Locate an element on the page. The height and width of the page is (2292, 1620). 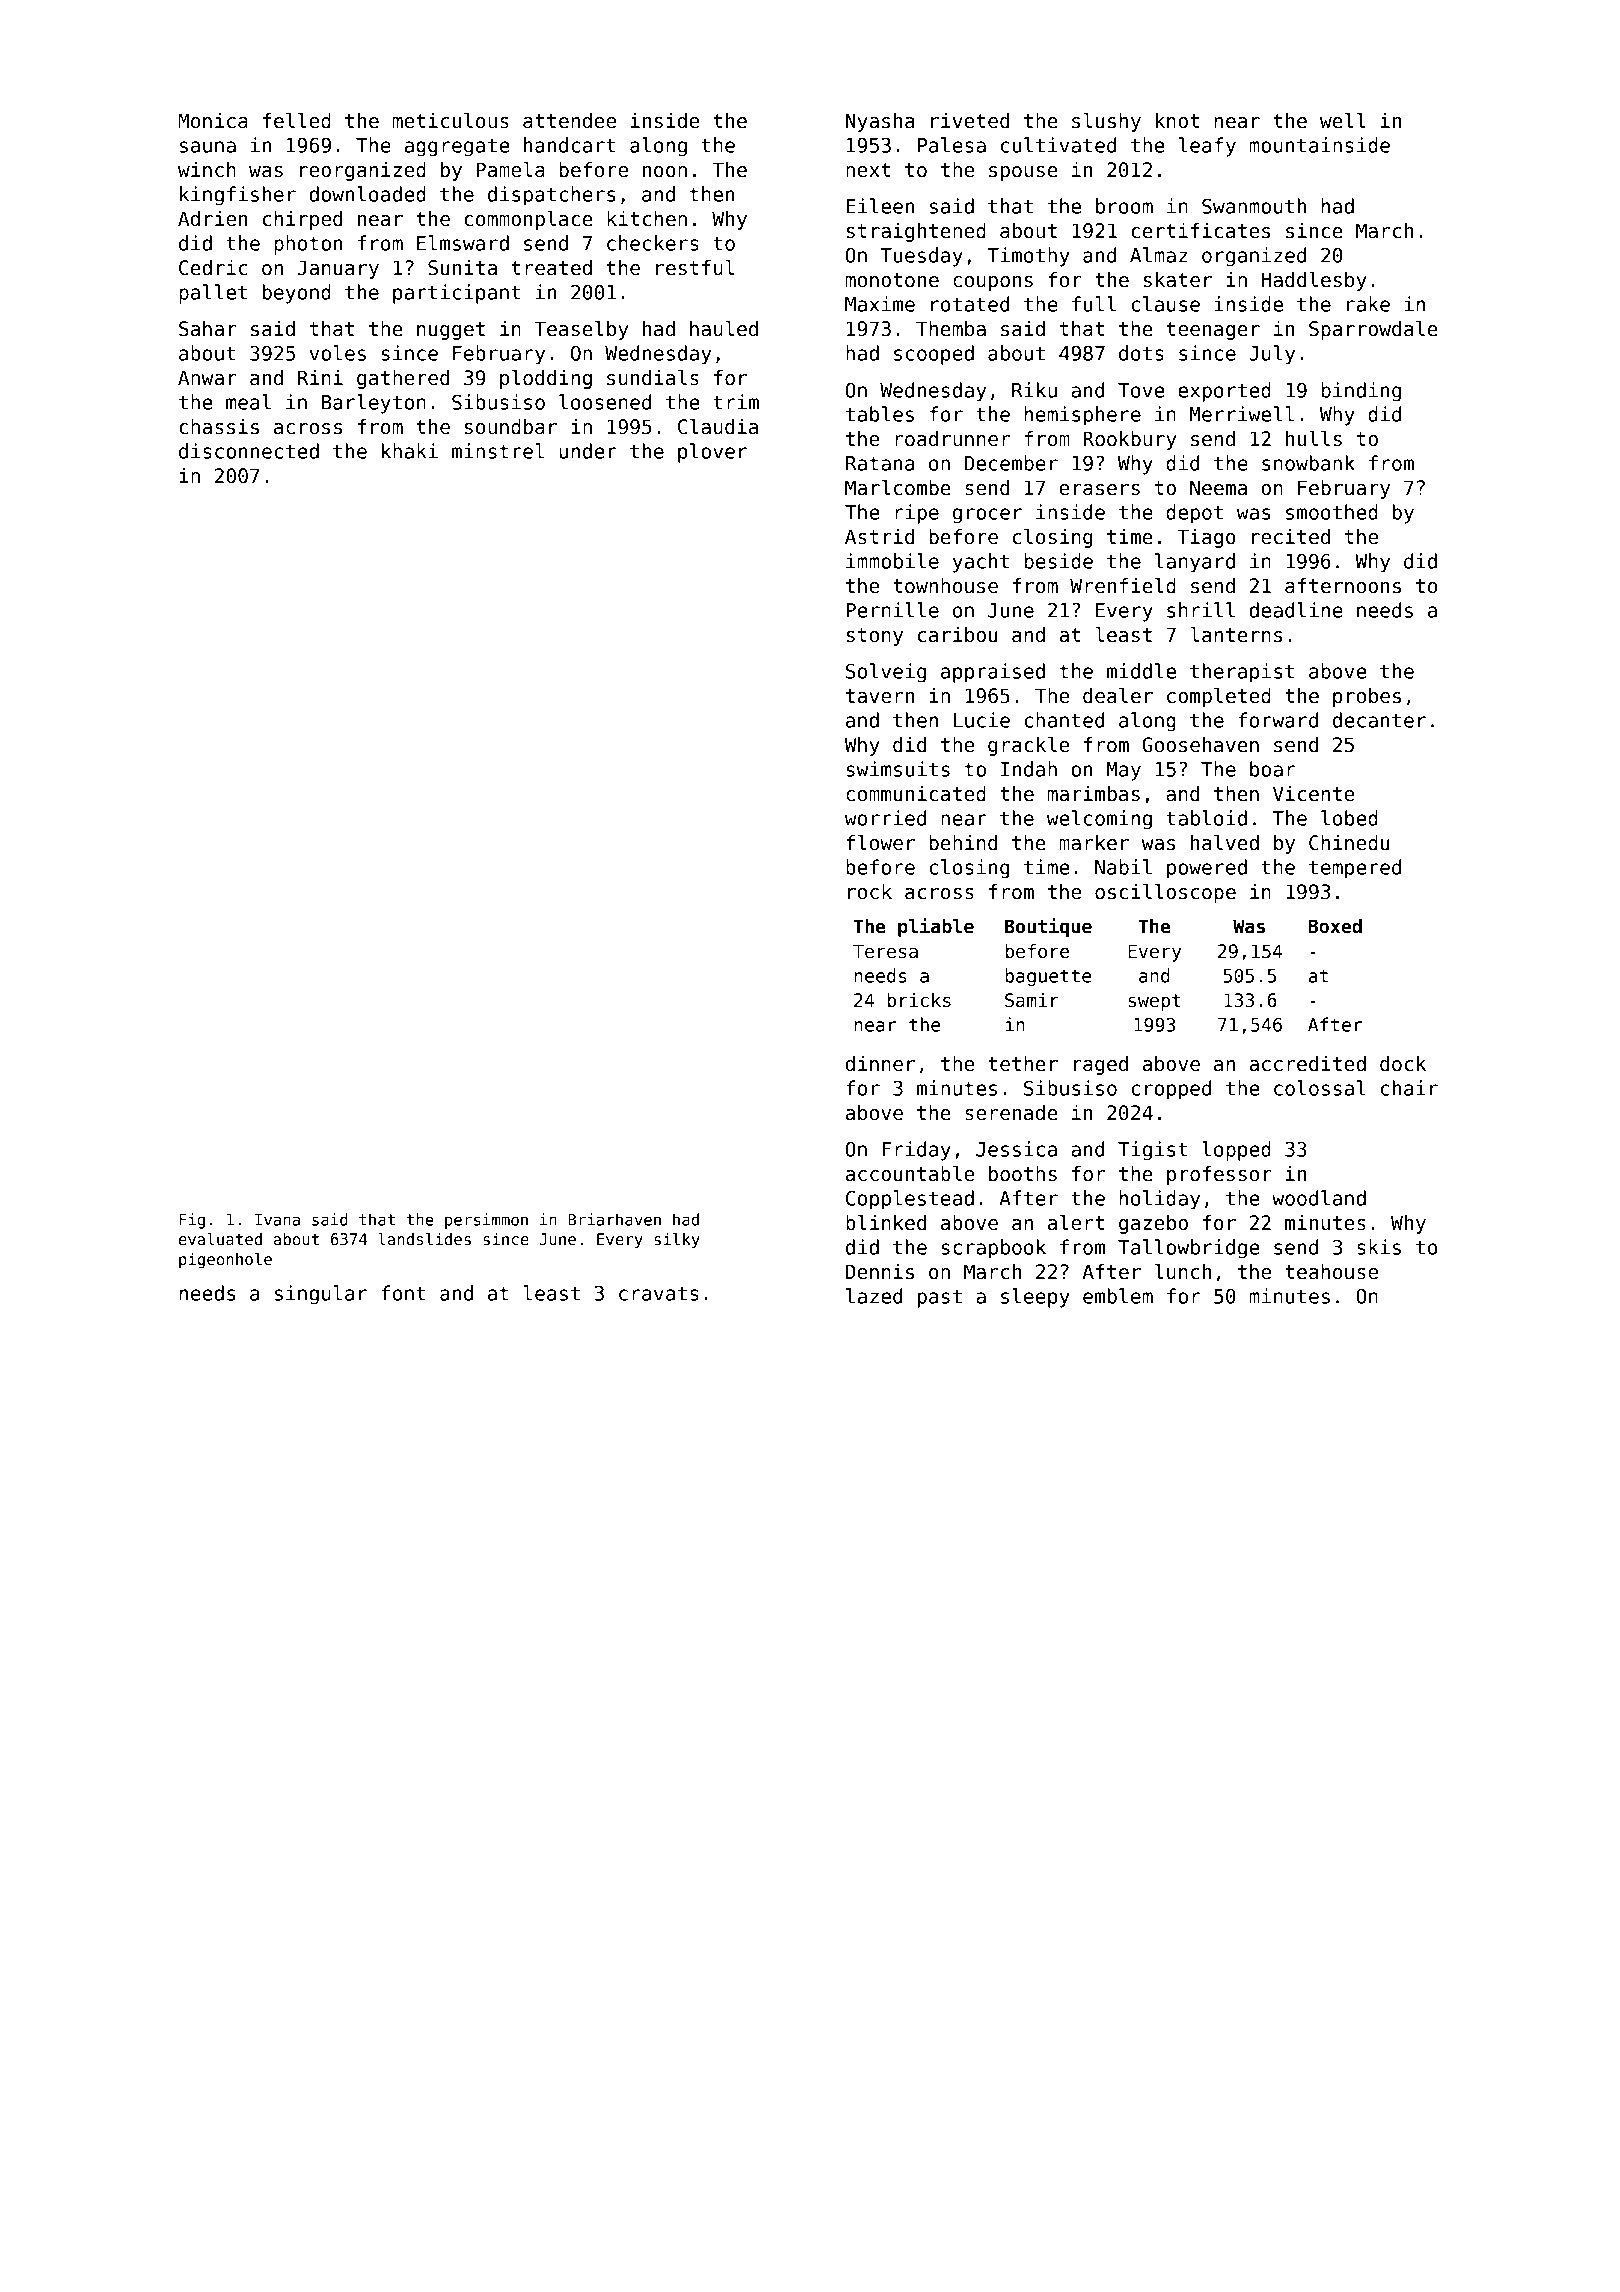
leafy is located at coordinates (1207, 147).
